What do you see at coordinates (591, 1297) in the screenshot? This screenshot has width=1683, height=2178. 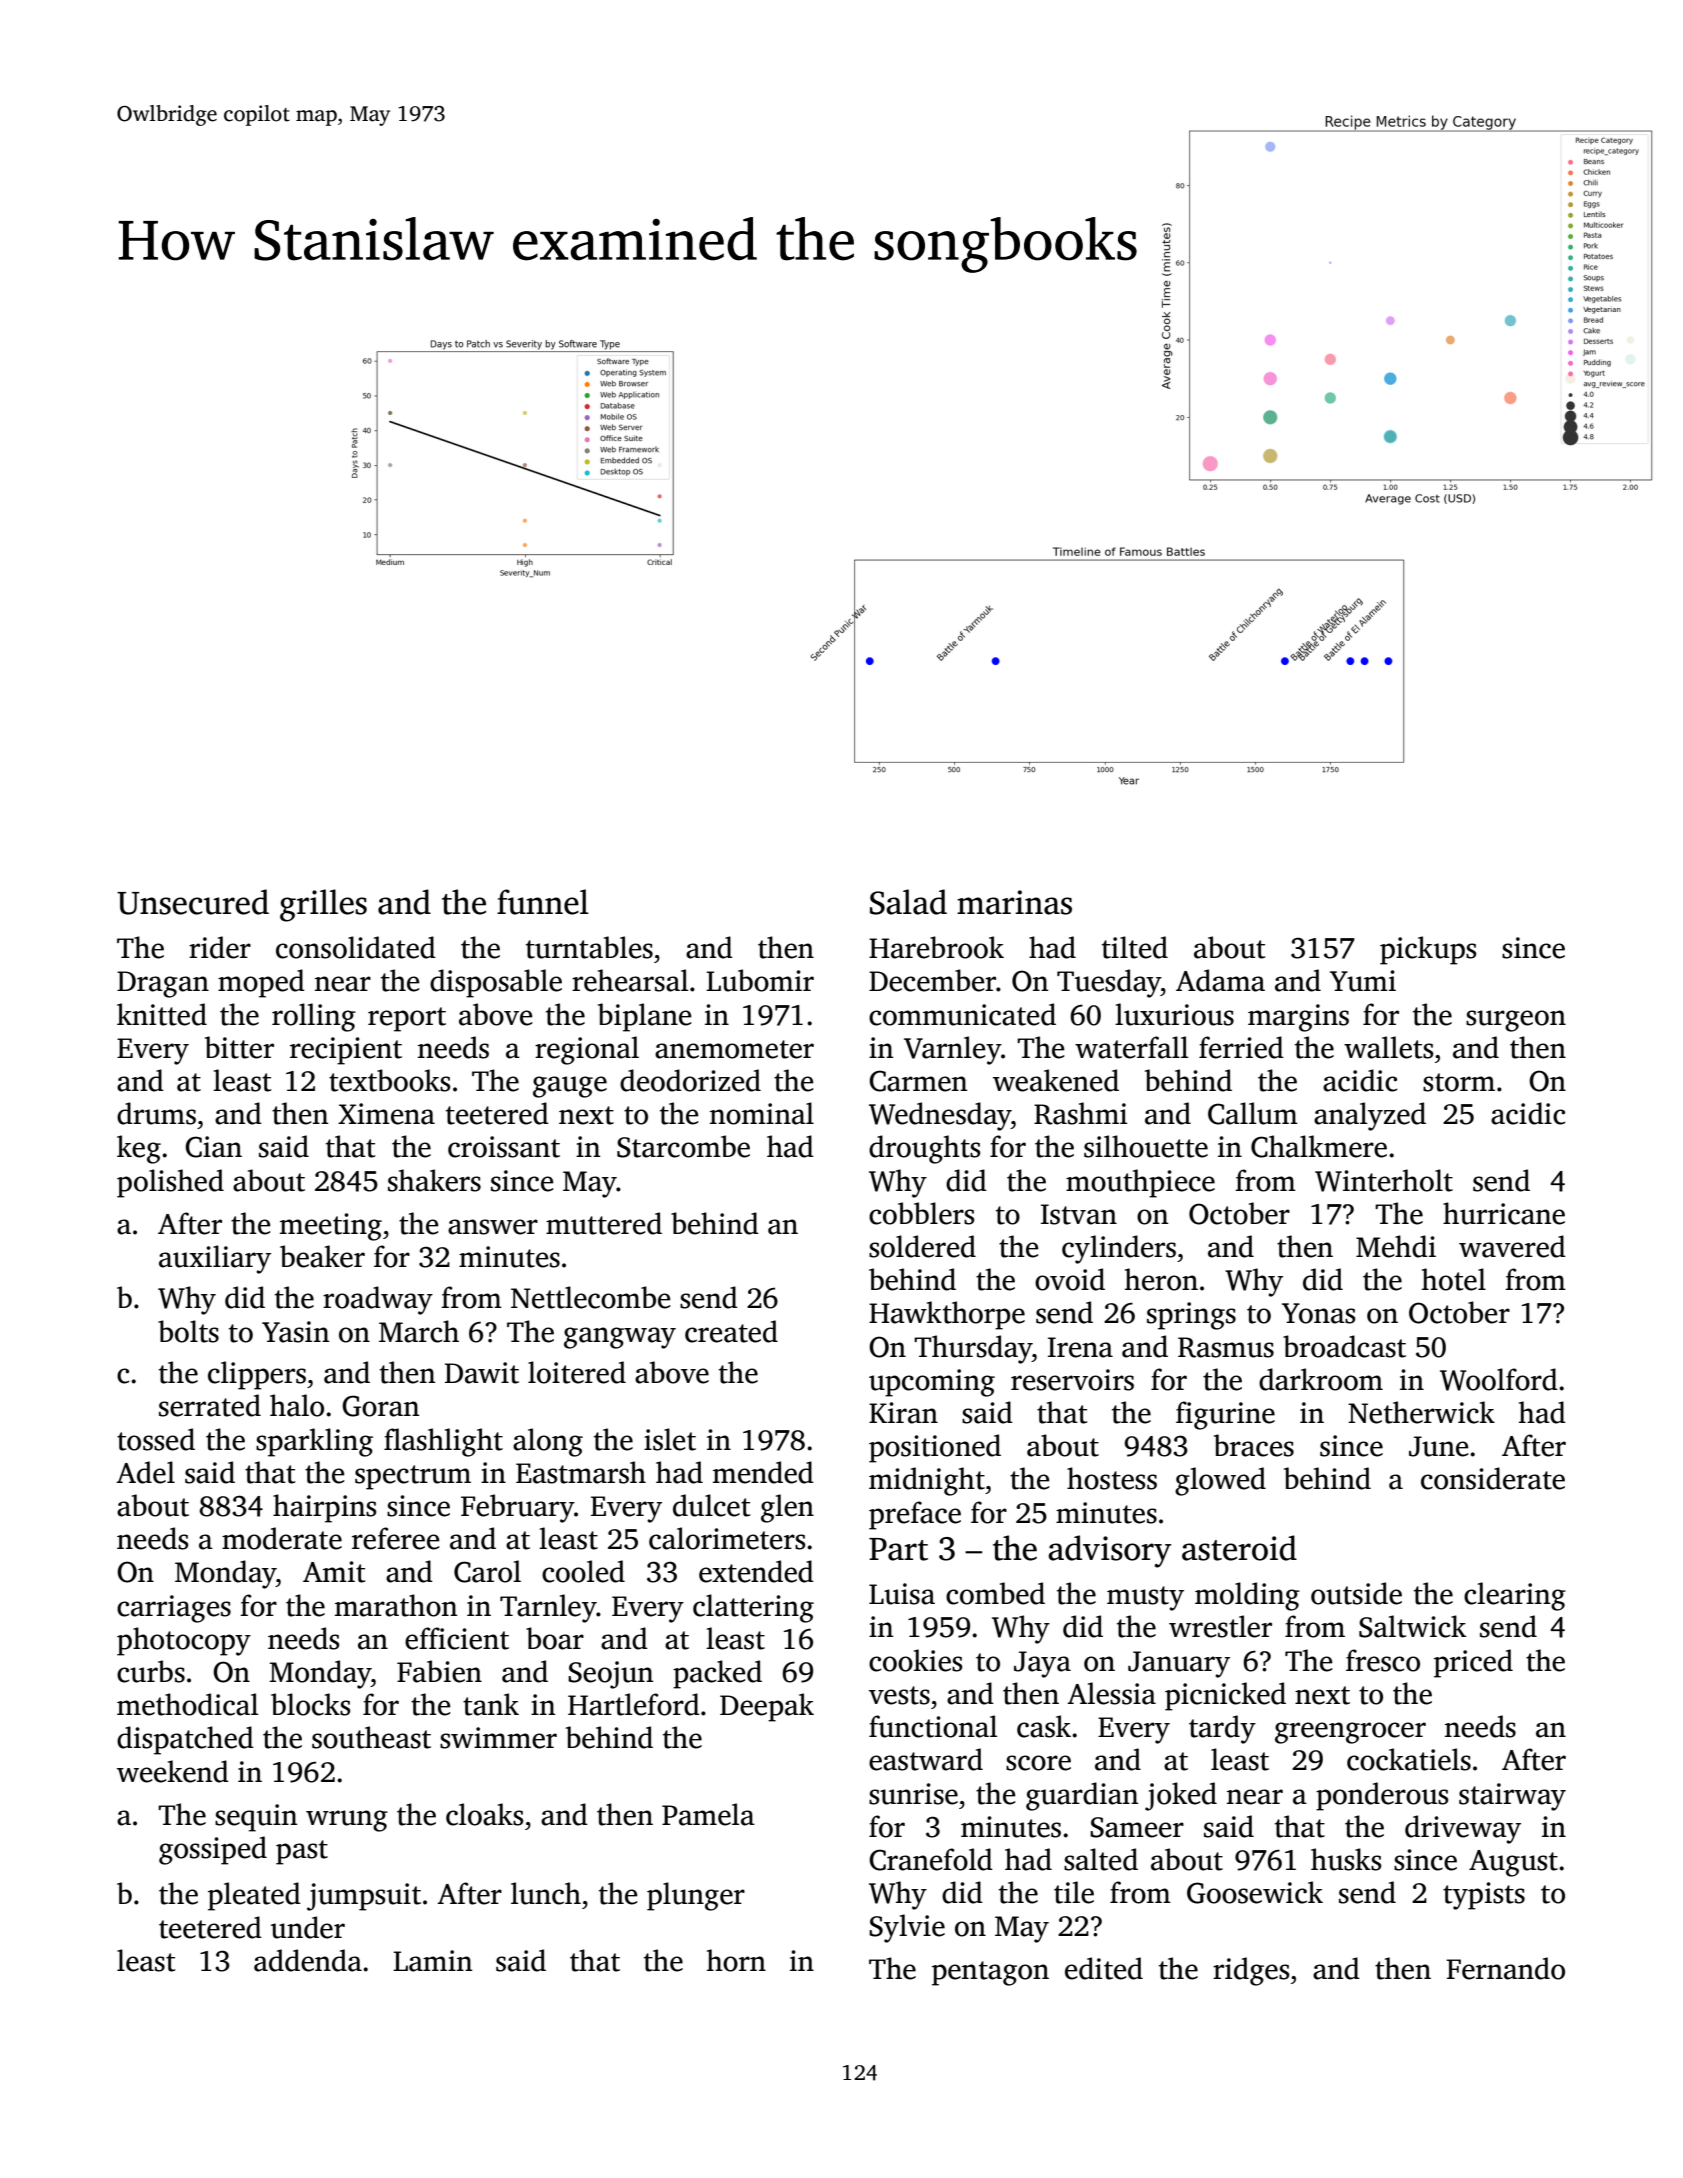 I see `Nettlecombe` at bounding box center [591, 1297].
